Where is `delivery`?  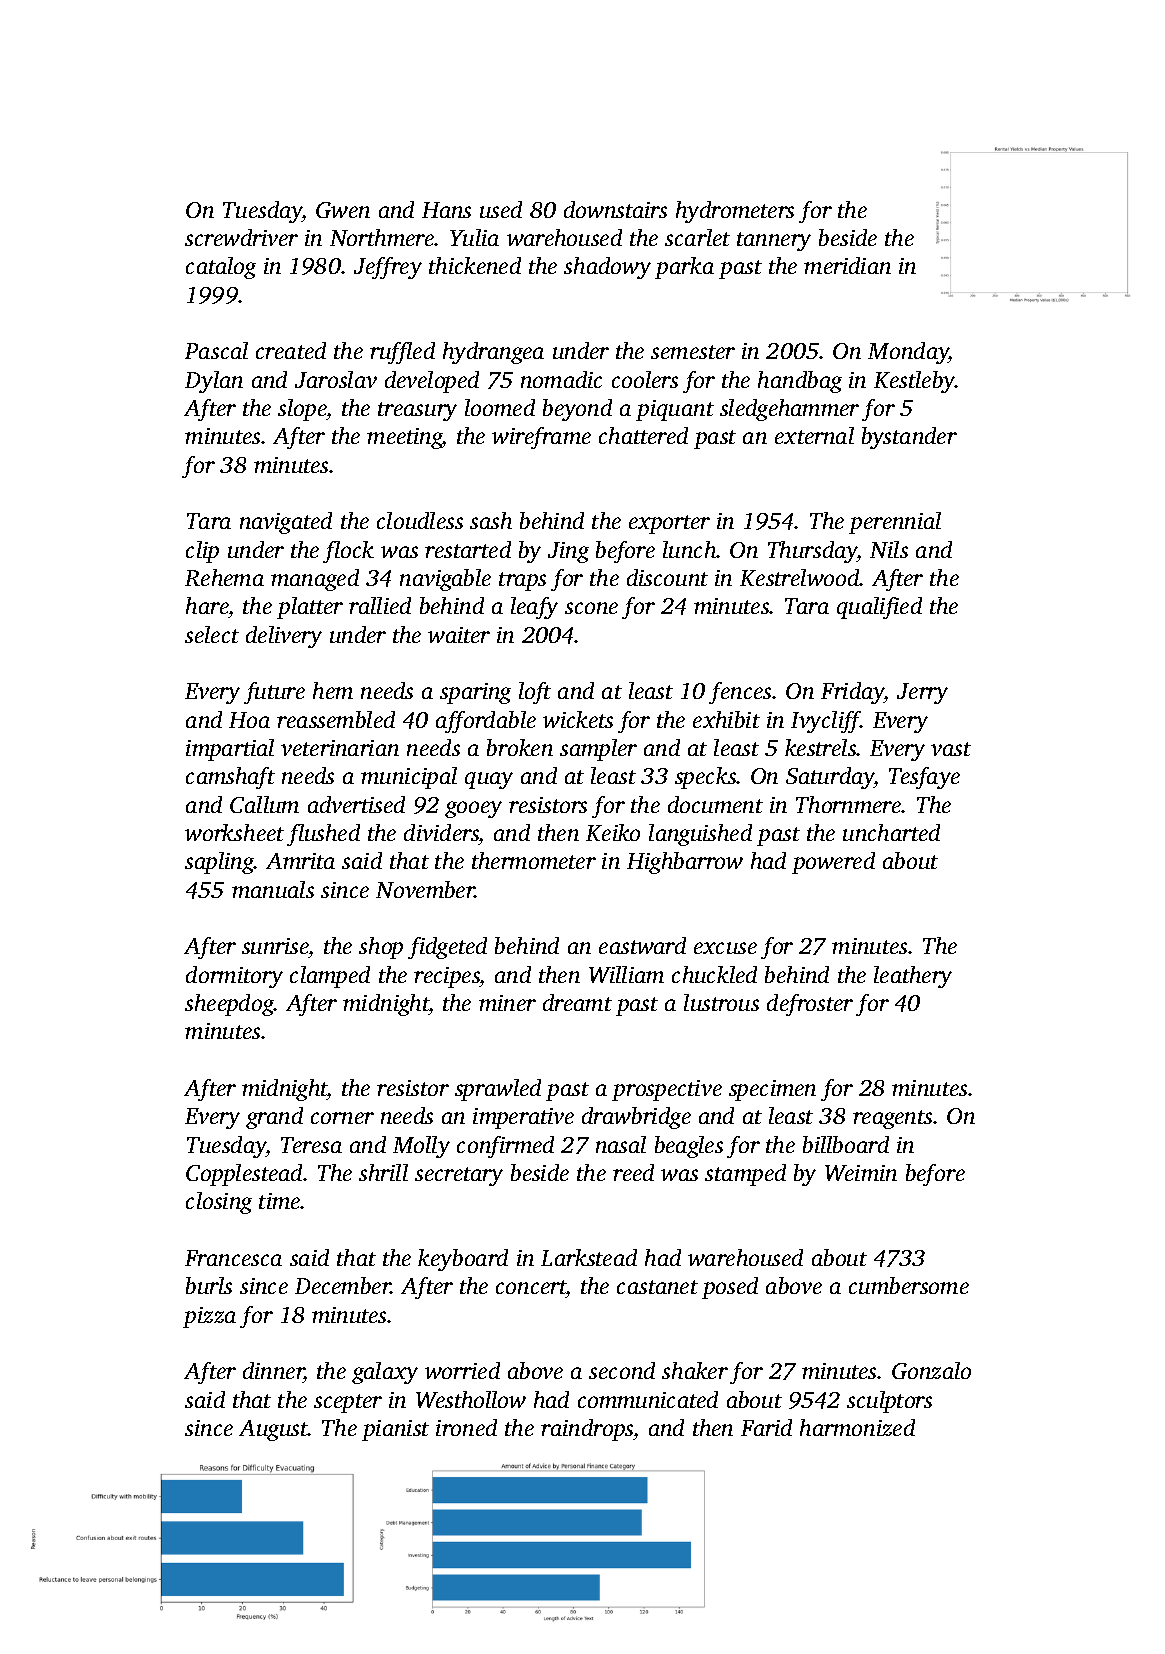 delivery is located at coordinates (284, 637).
